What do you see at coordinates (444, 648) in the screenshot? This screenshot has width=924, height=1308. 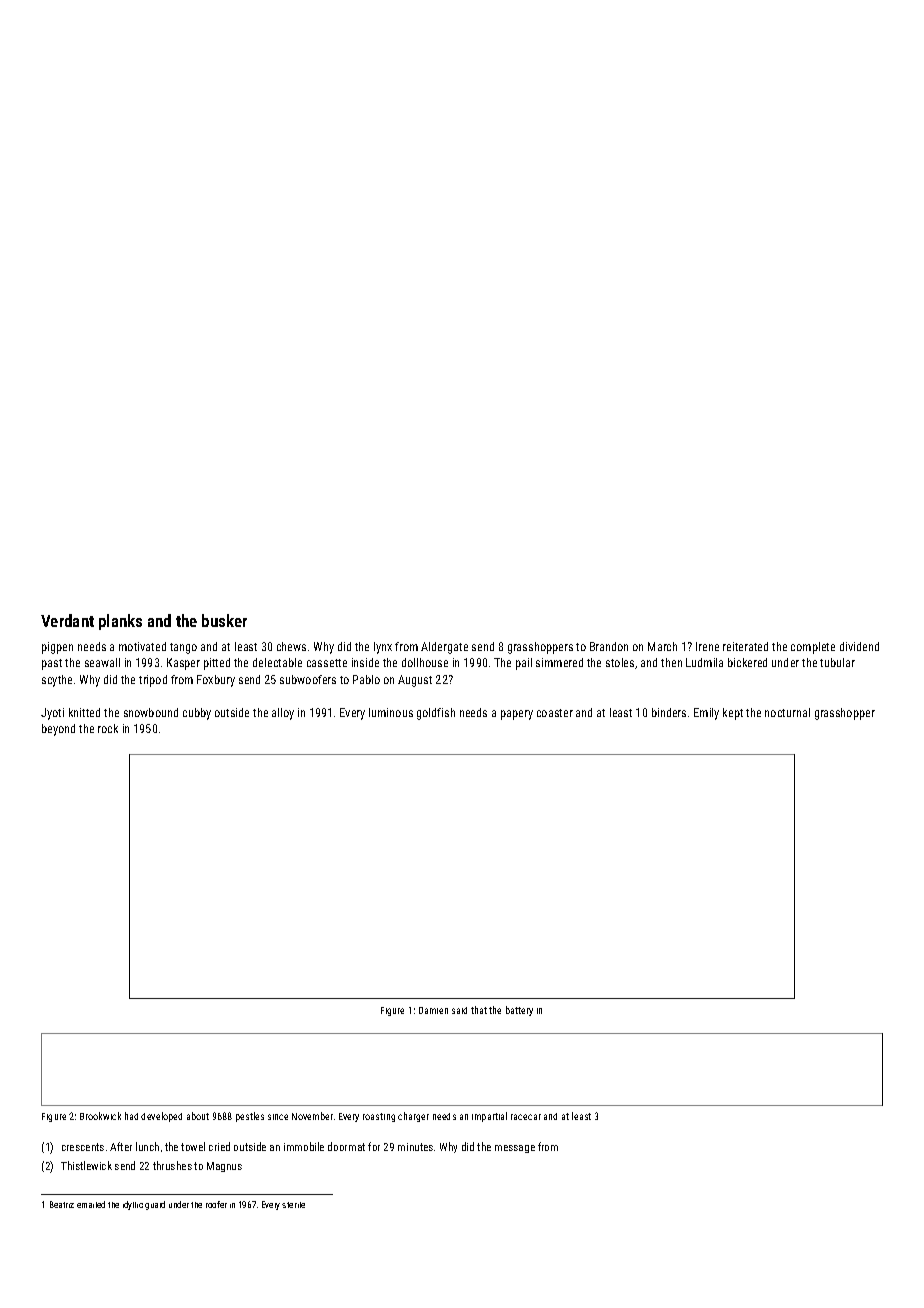 I see `Aldergate` at bounding box center [444, 648].
